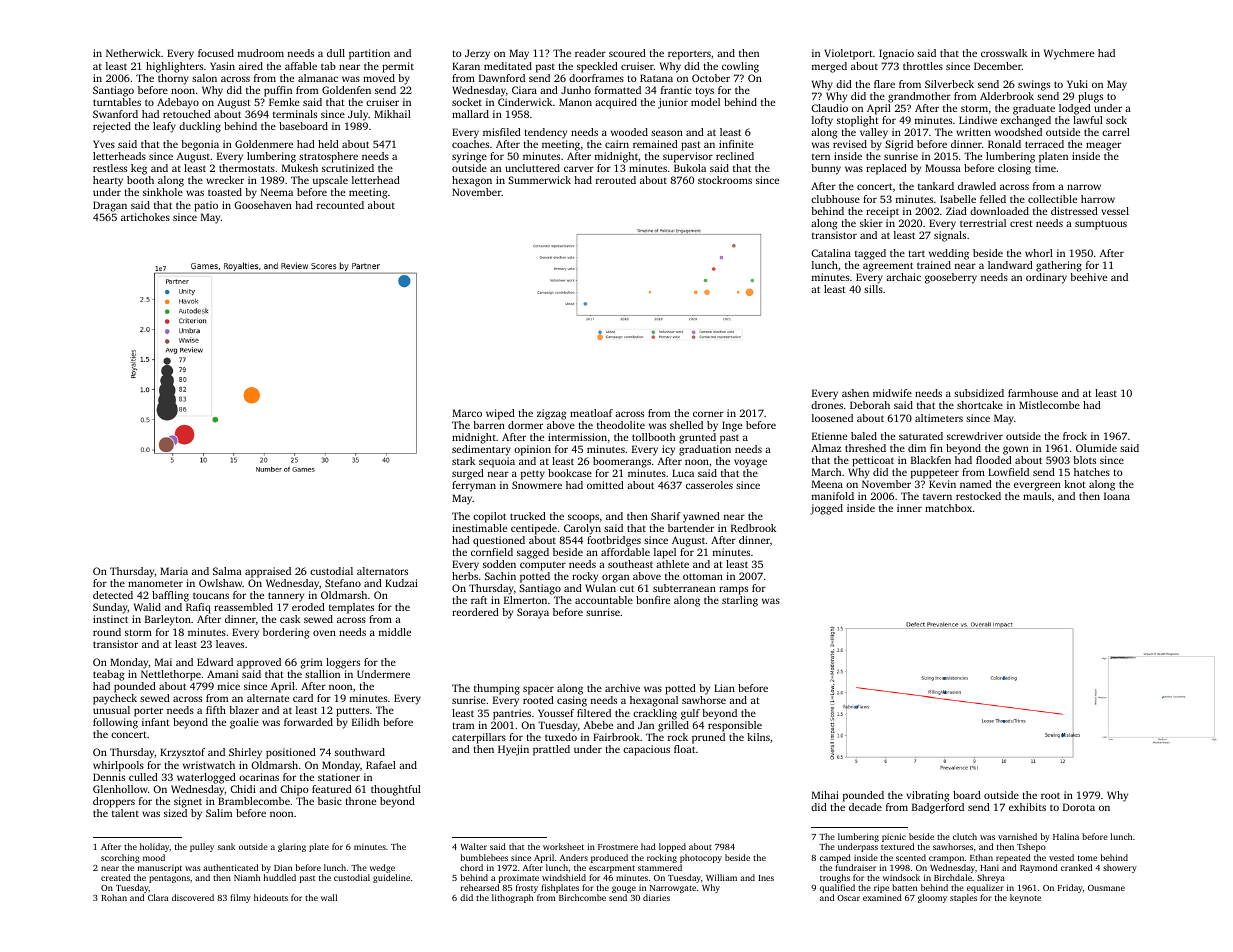  What do you see at coordinates (200, 145) in the screenshot?
I see `begonia` at bounding box center [200, 145].
